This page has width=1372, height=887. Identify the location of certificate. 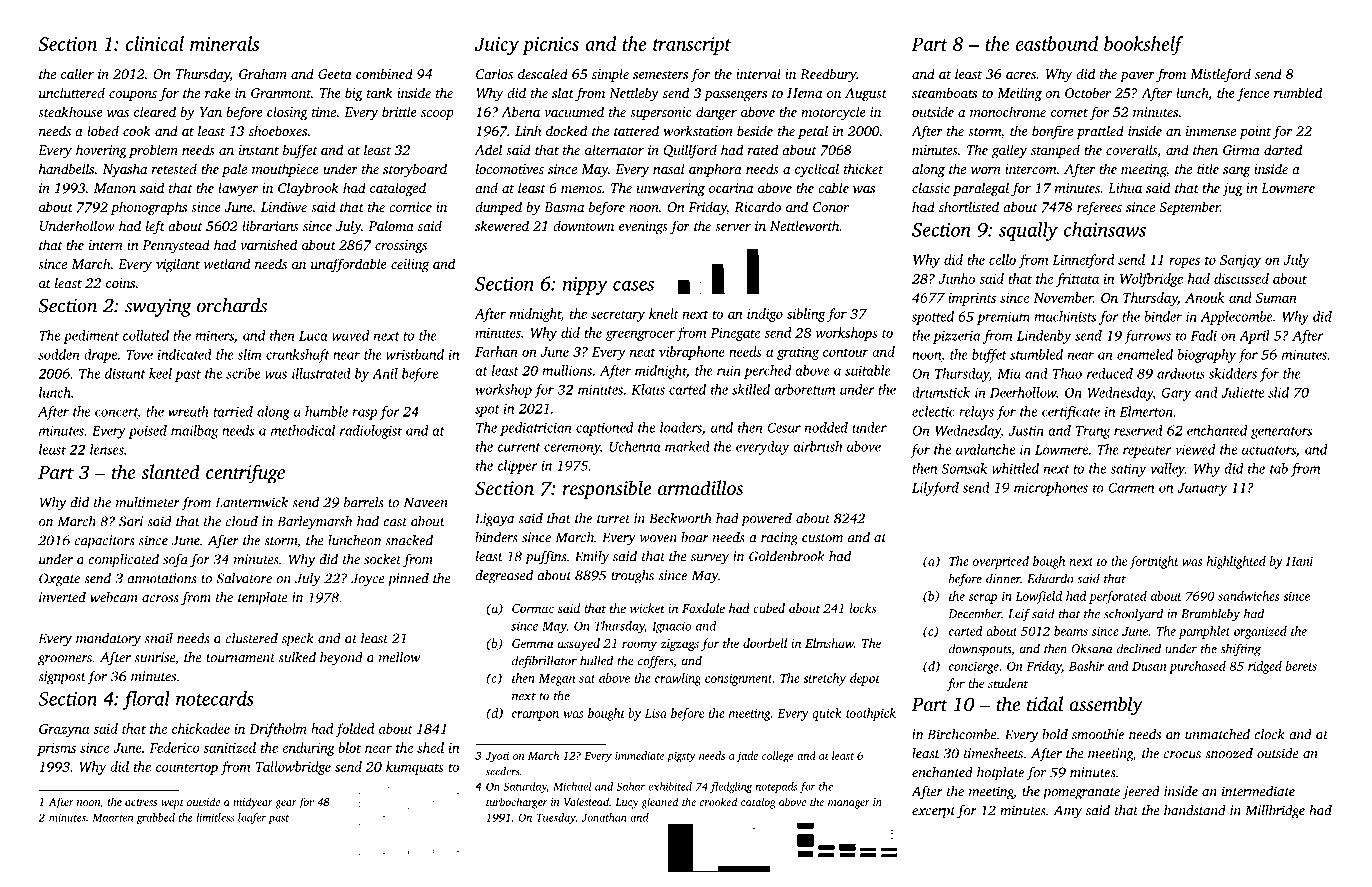
(1071, 413).
